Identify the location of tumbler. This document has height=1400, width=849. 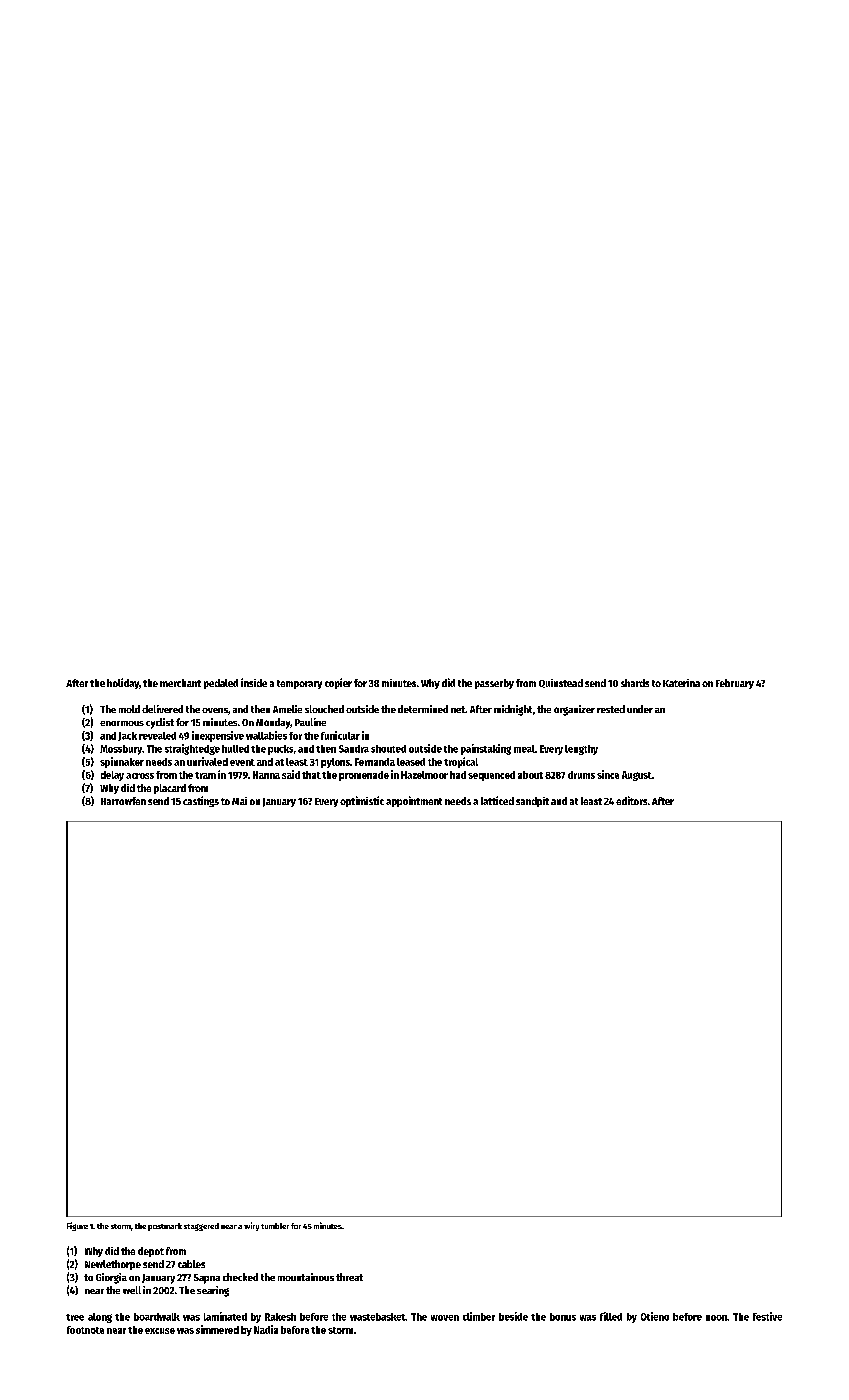
(275, 1226).
